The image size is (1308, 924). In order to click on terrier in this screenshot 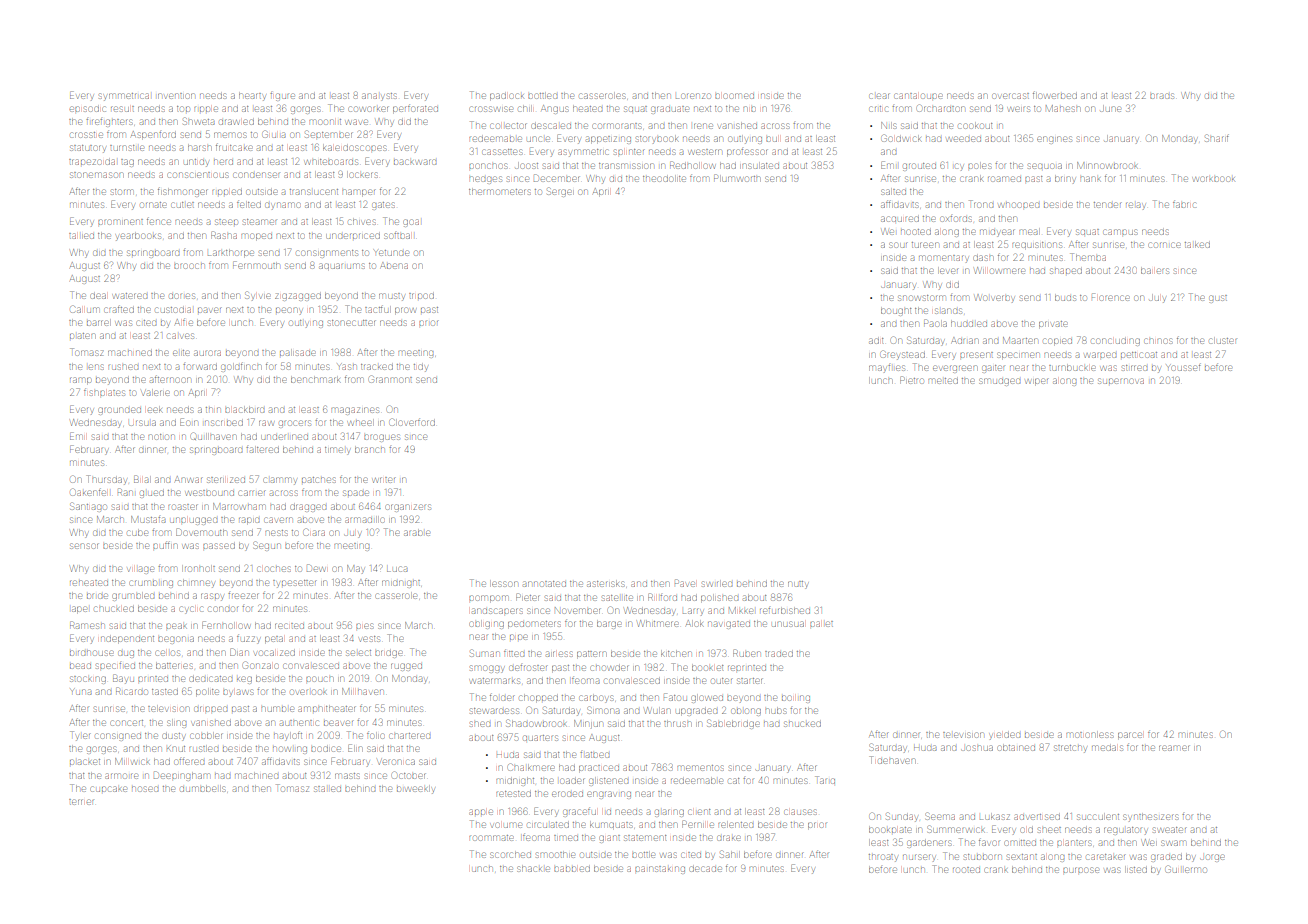, I will do `click(81, 802)`.
